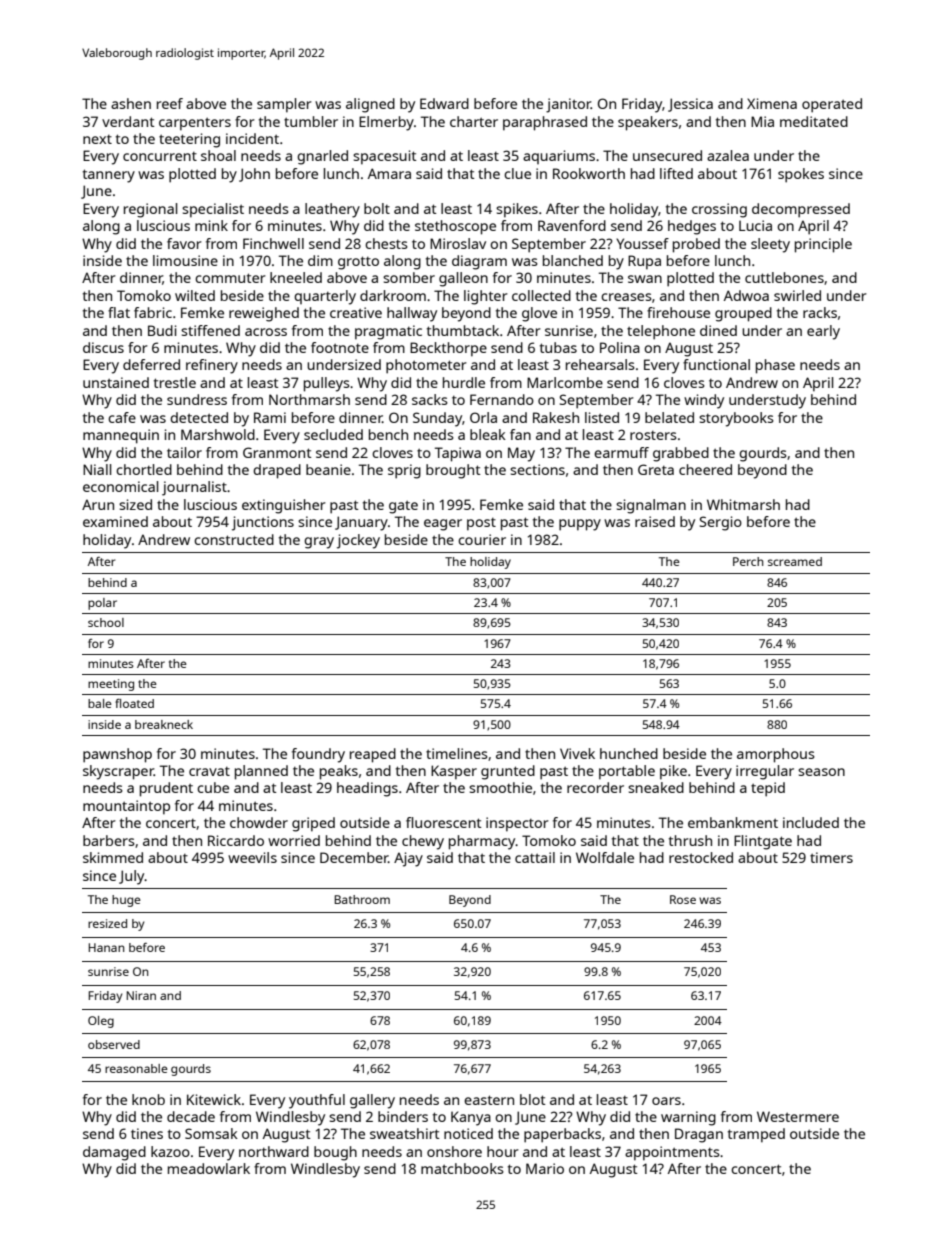 This image has height=1233, width=952. I want to click on damaged, so click(114, 1153).
